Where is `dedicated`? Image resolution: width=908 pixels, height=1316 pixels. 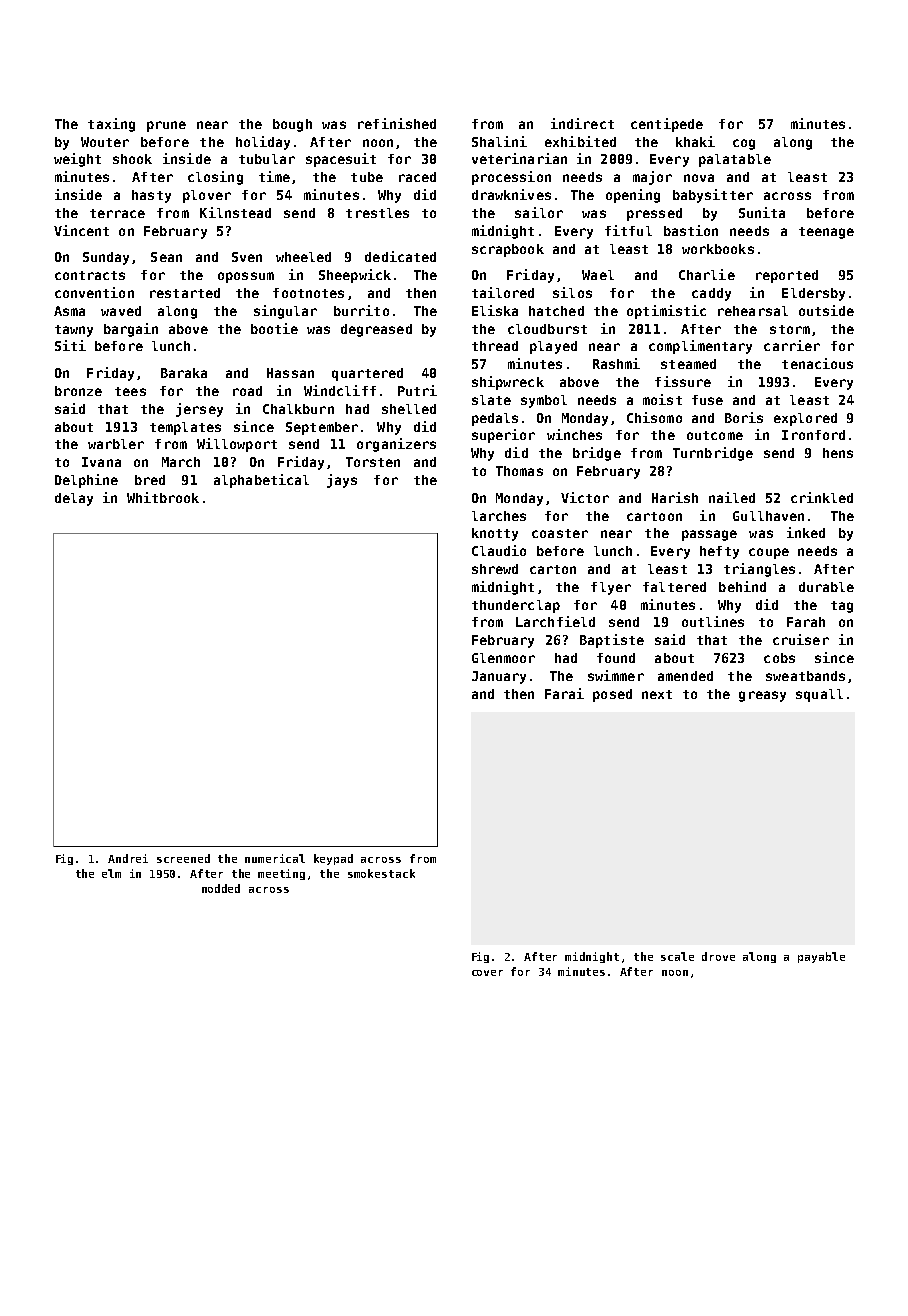
dedicated is located at coordinates (400, 256).
